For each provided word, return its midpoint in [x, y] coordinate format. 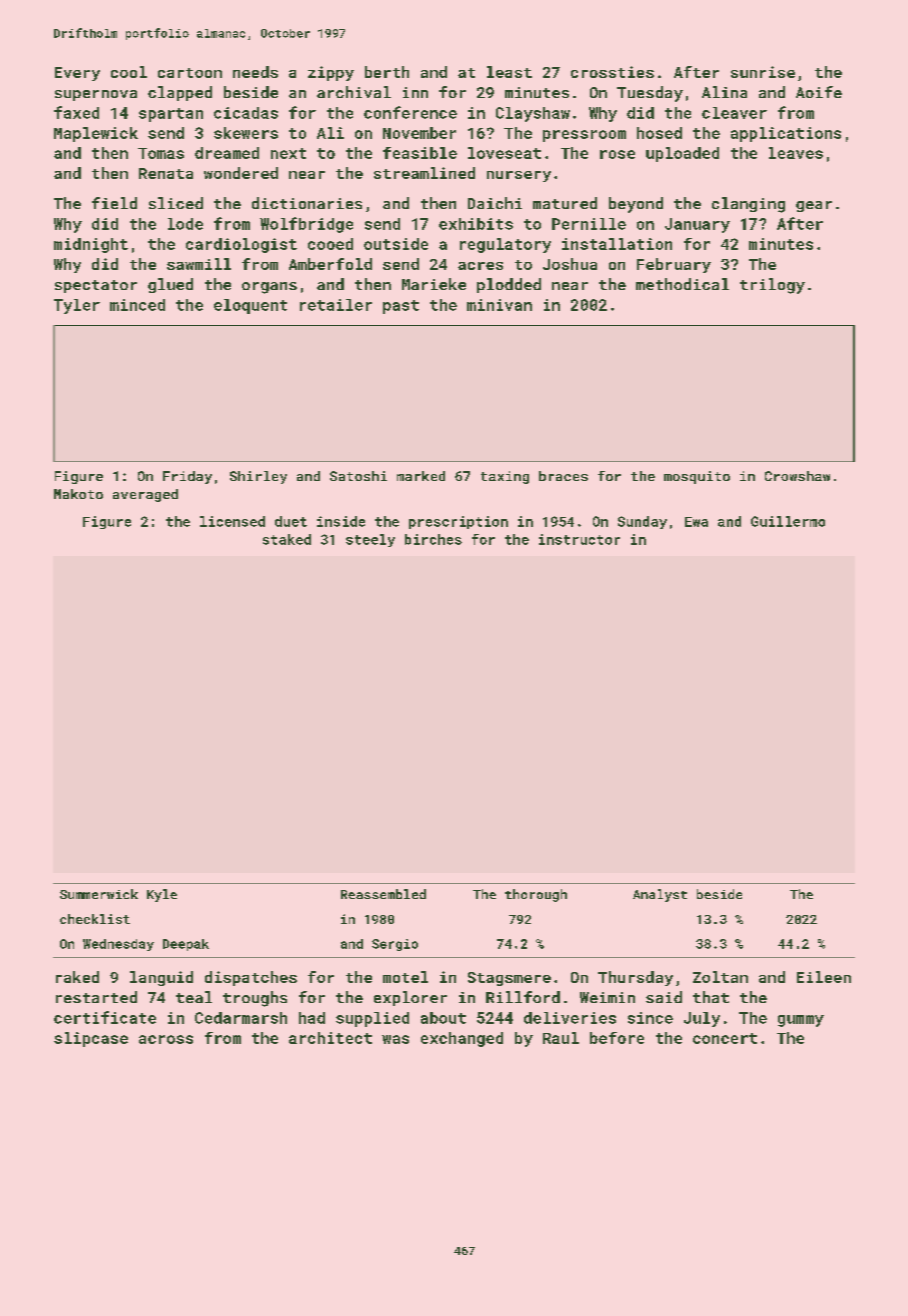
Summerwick [99, 894]
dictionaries [307, 203]
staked [287, 539]
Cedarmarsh [241, 1018]
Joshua [570, 264]
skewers [246, 133]
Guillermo [788, 521]
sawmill [199, 264]
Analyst [660, 895]
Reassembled [383, 894]
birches [433, 539]
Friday [187, 477]
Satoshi [358, 476]
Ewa [696, 522]
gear [814, 206]
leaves [796, 153]
